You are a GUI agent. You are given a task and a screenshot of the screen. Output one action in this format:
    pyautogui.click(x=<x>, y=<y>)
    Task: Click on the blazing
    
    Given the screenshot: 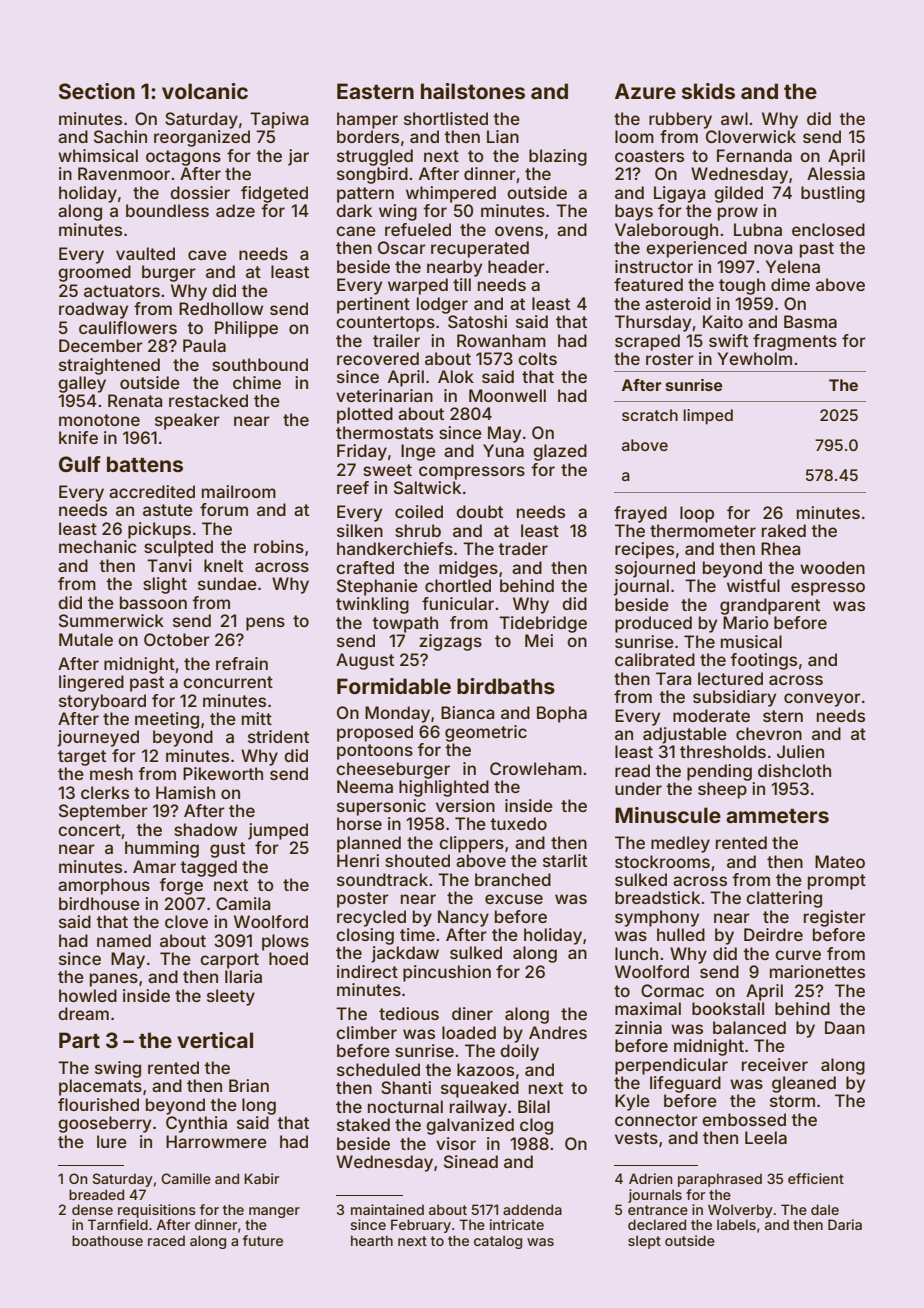 What is the action you would take?
    pyautogui.click(x=558, y=157)
